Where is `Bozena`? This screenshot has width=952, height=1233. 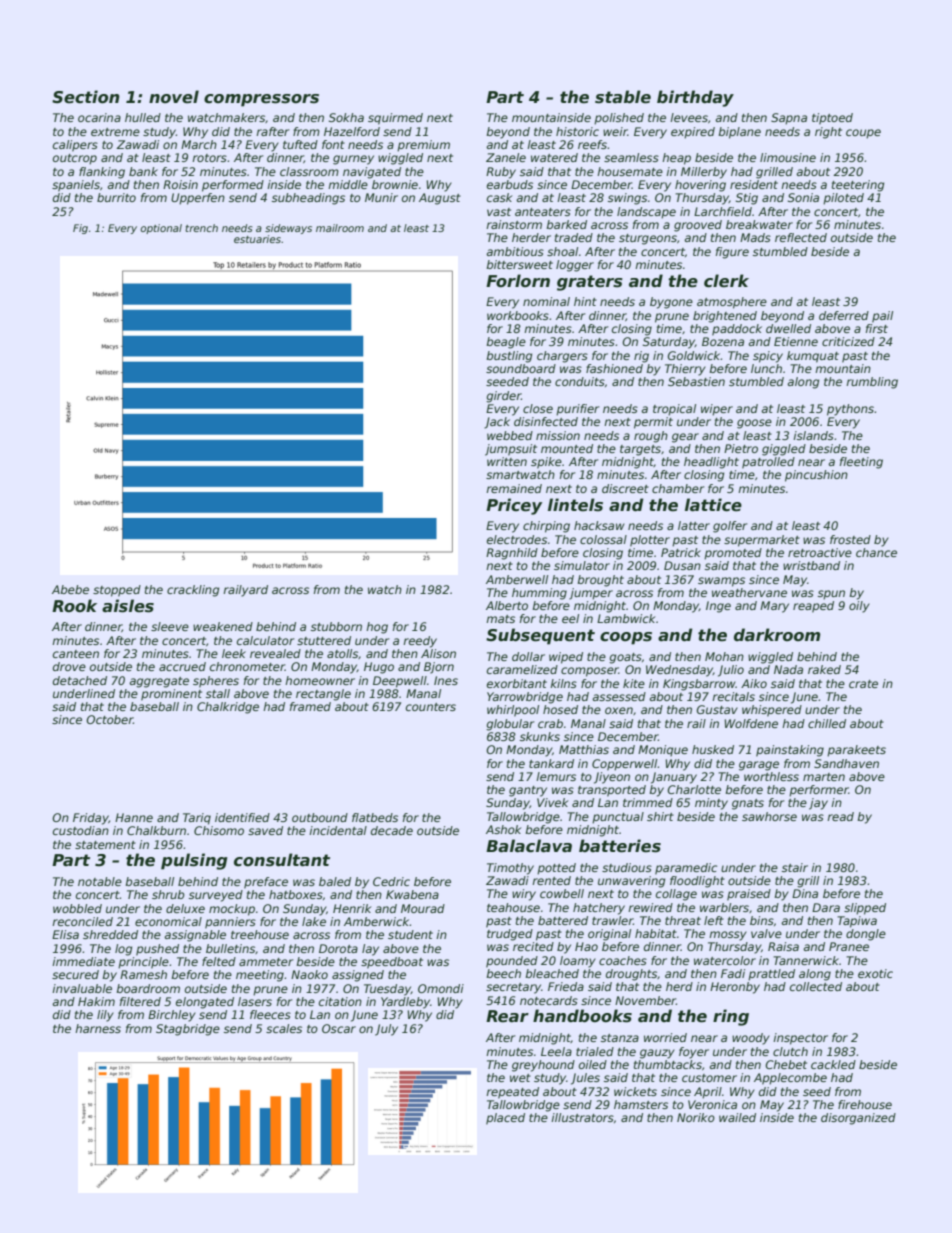
Bozena is located at coordinates (723, 341).
